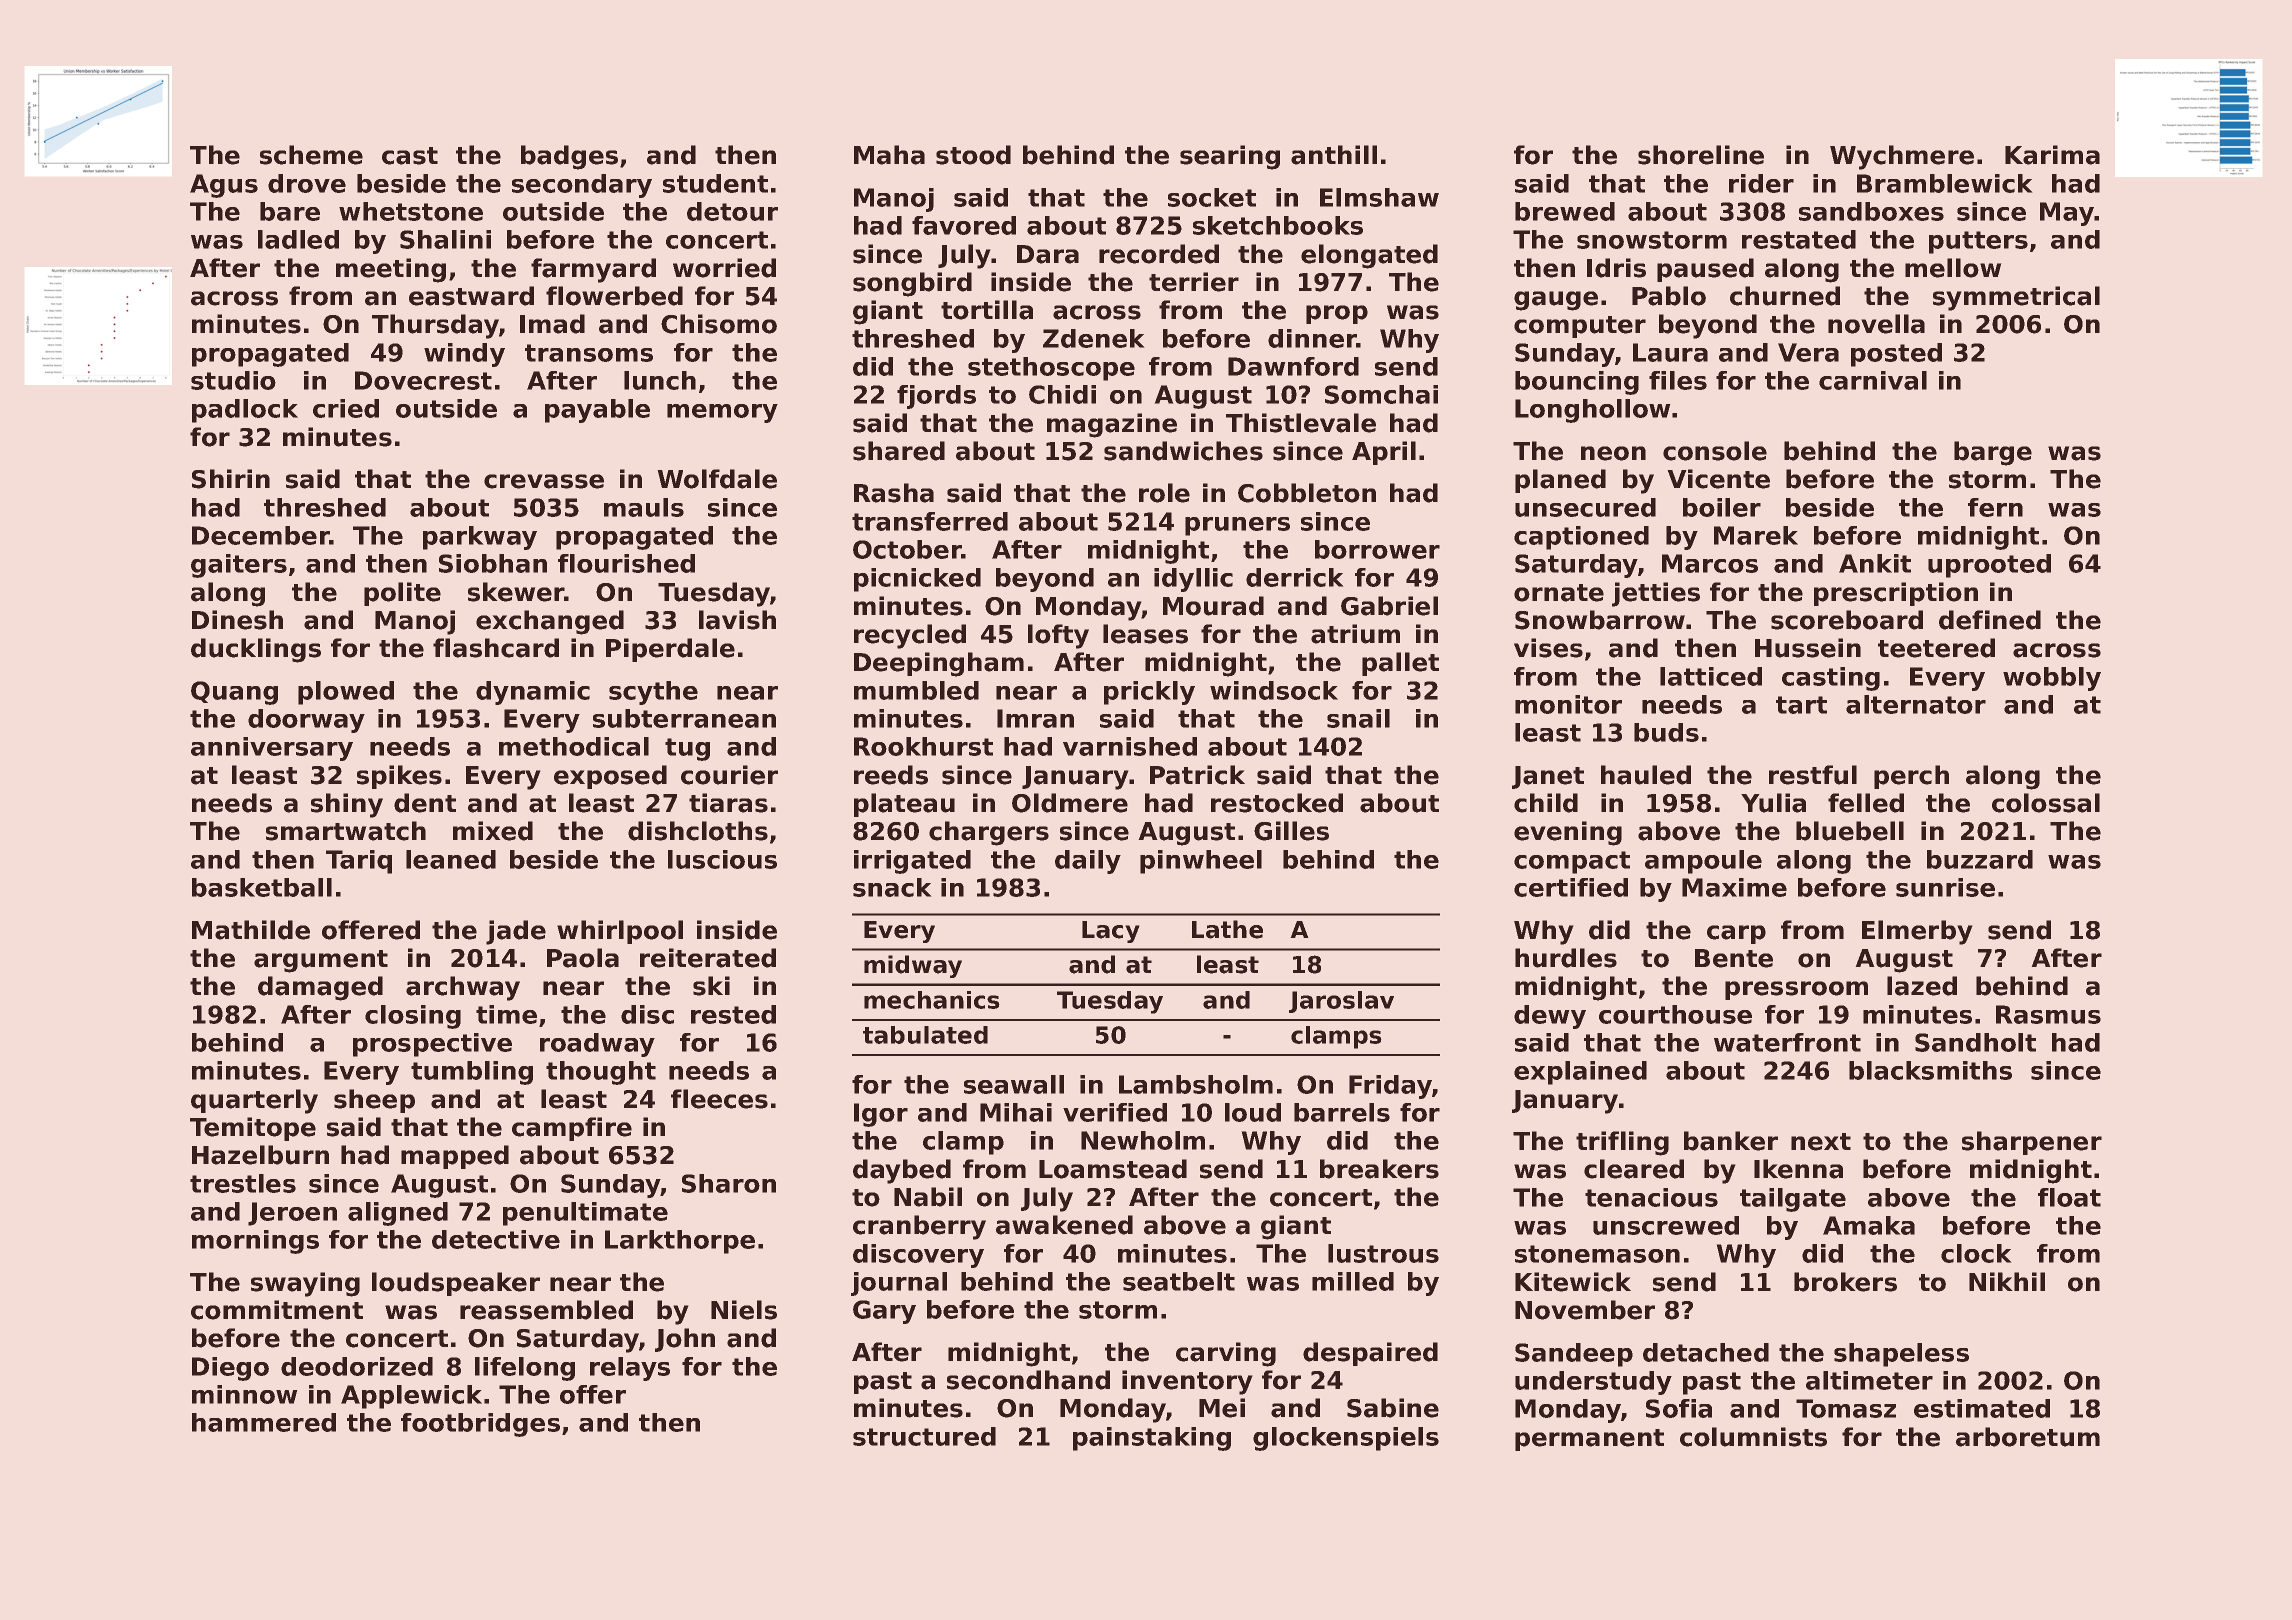 The width and height of the screenshot is (2292, 1620). Describe the element at coordinates (1112, 425) in the screenshot. I see `magazine` at that location.
